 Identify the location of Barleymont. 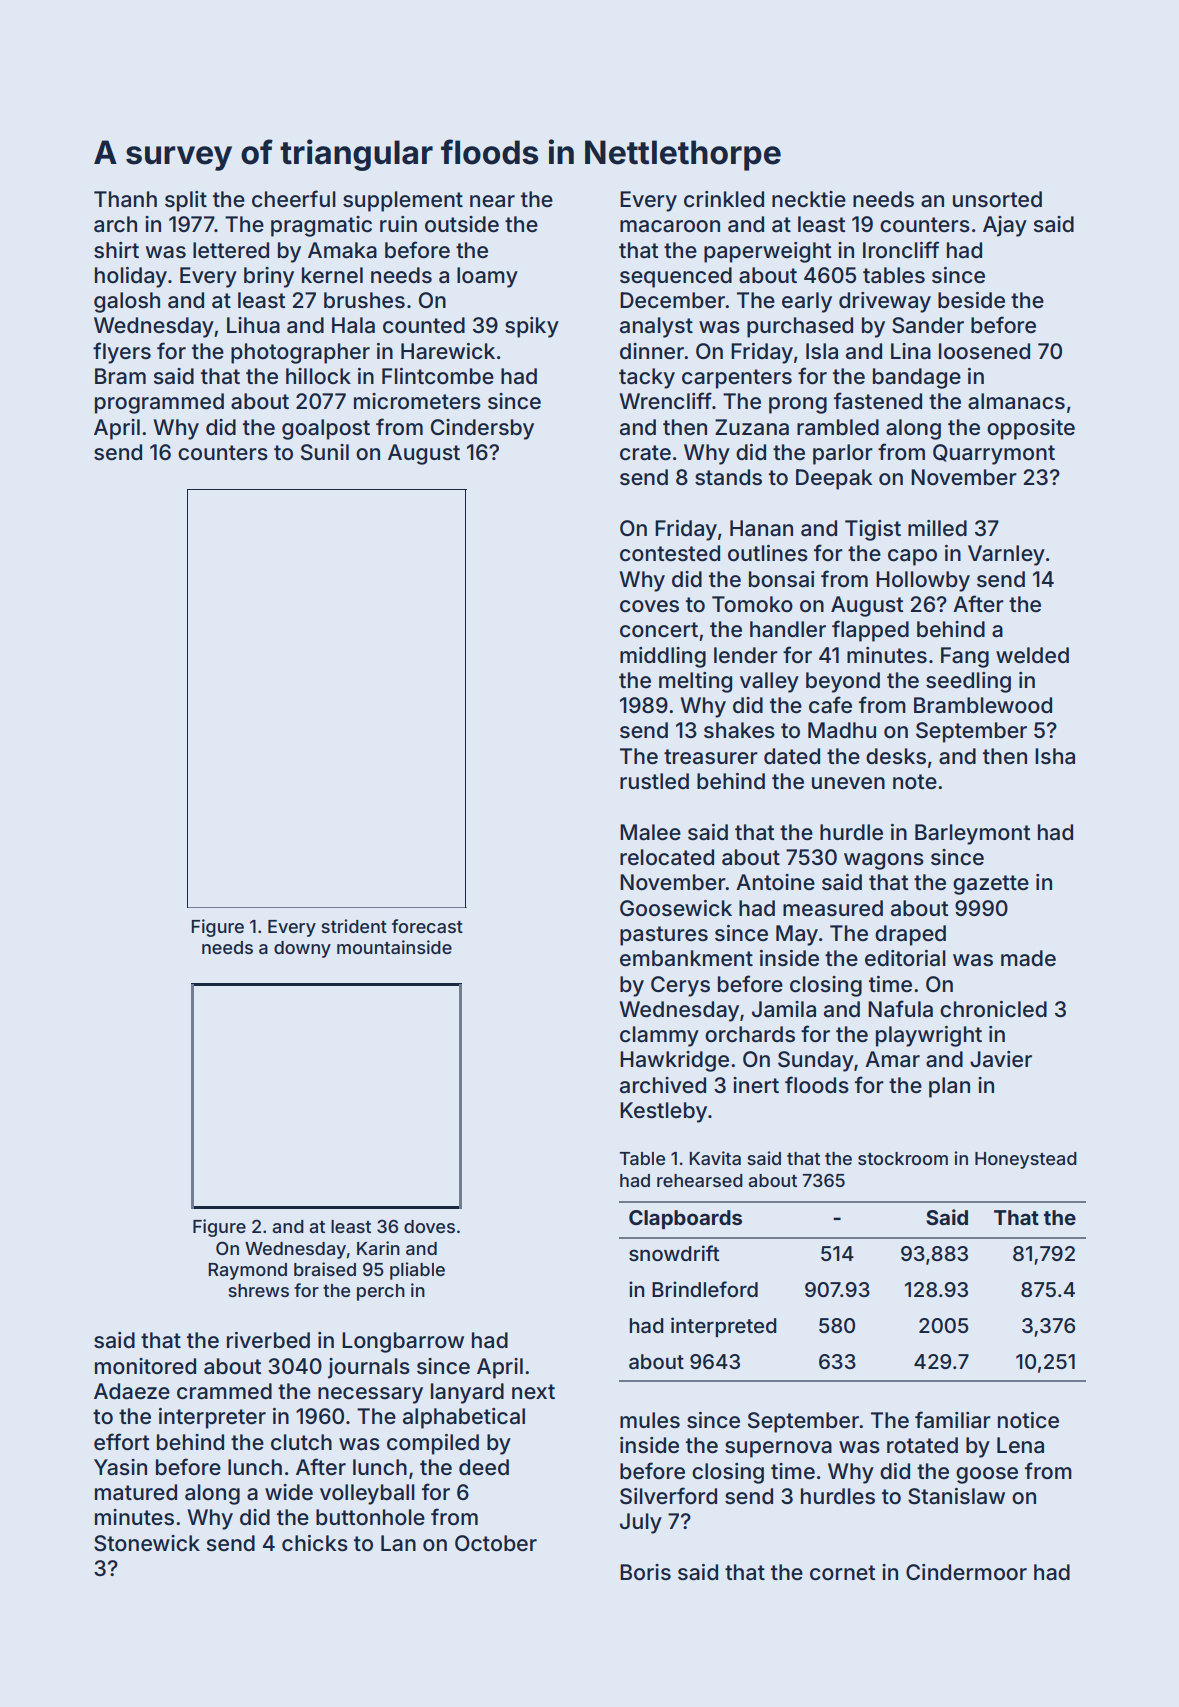
(972, 834).
